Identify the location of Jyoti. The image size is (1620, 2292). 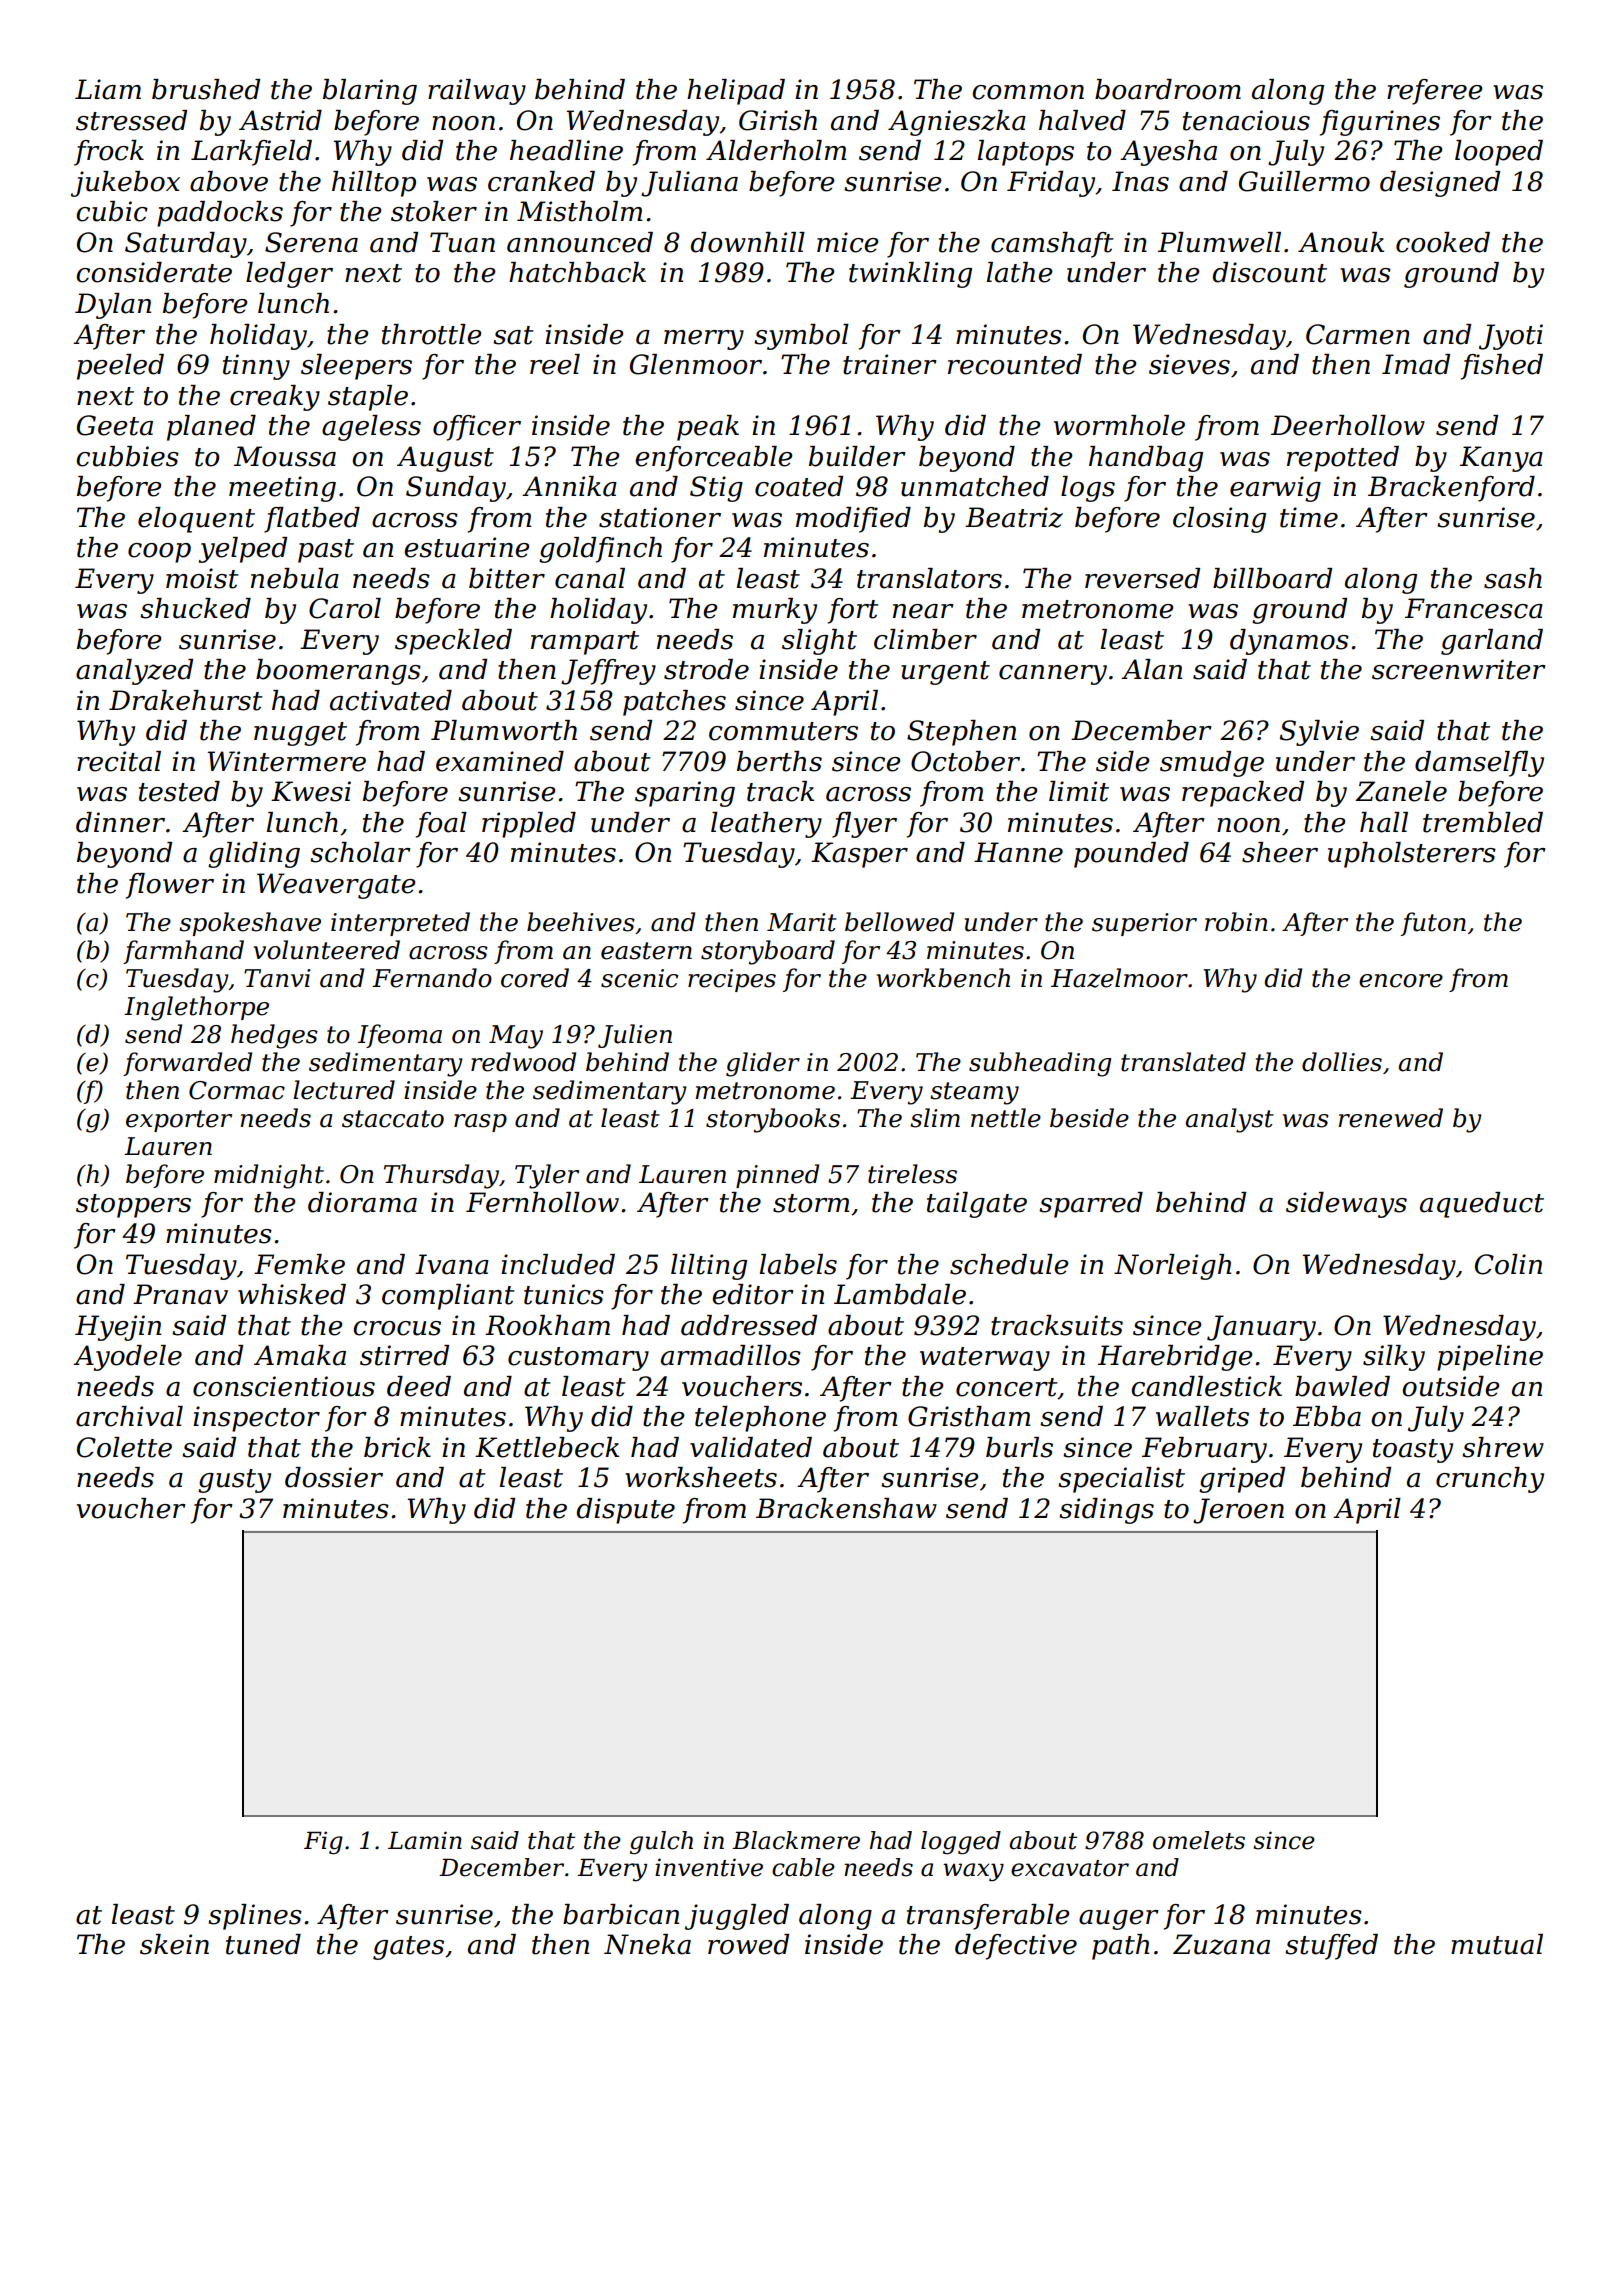
(1511, 337).
